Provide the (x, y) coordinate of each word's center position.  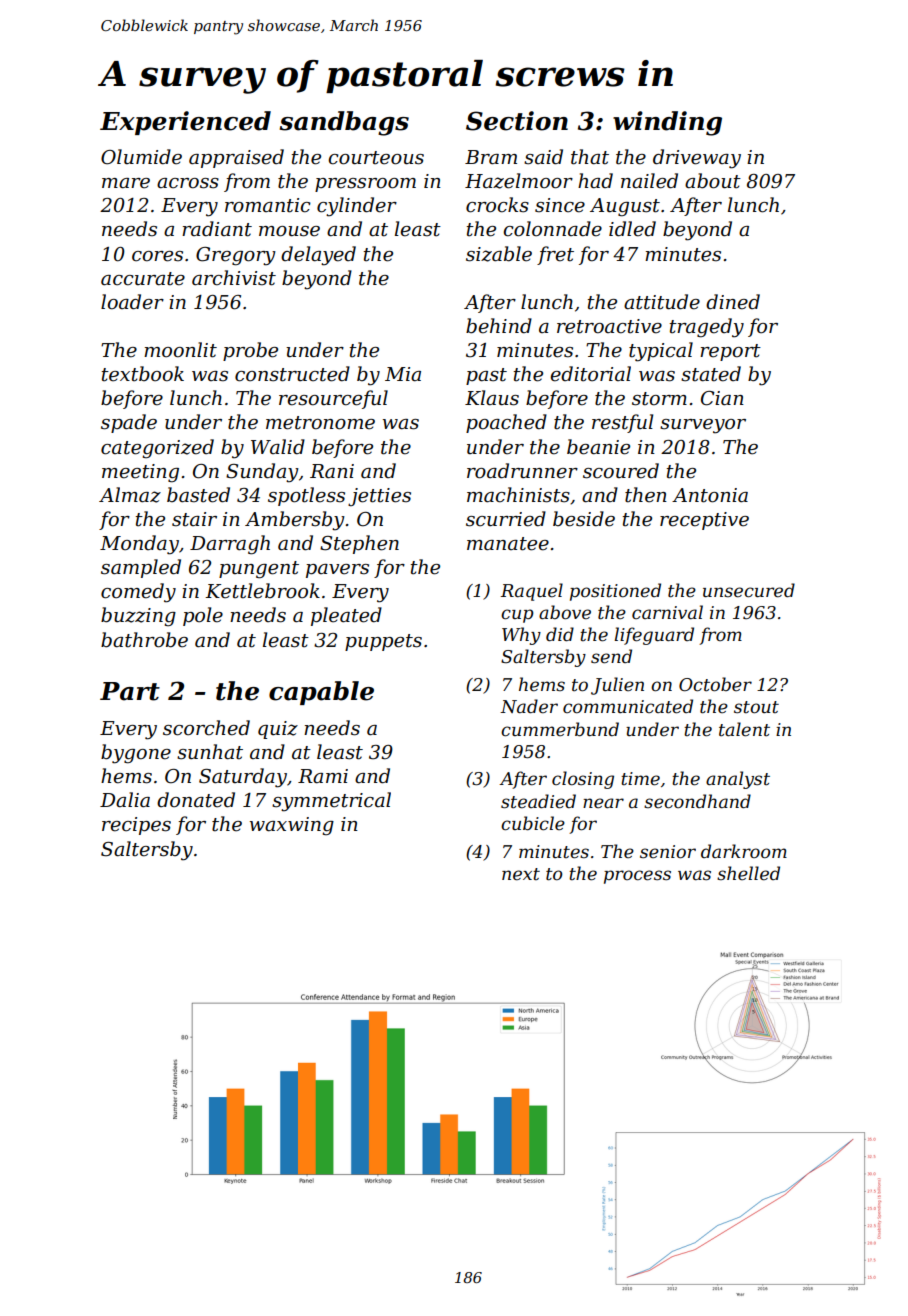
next (521, 874)
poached (506, 423)
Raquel (532, 592)
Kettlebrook (262, 591)
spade (129, 423)
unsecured (749, 590)
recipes (136, 826)
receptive (704, 521)
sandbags (344, 123)
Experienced (185, 123)
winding (667, 123)
